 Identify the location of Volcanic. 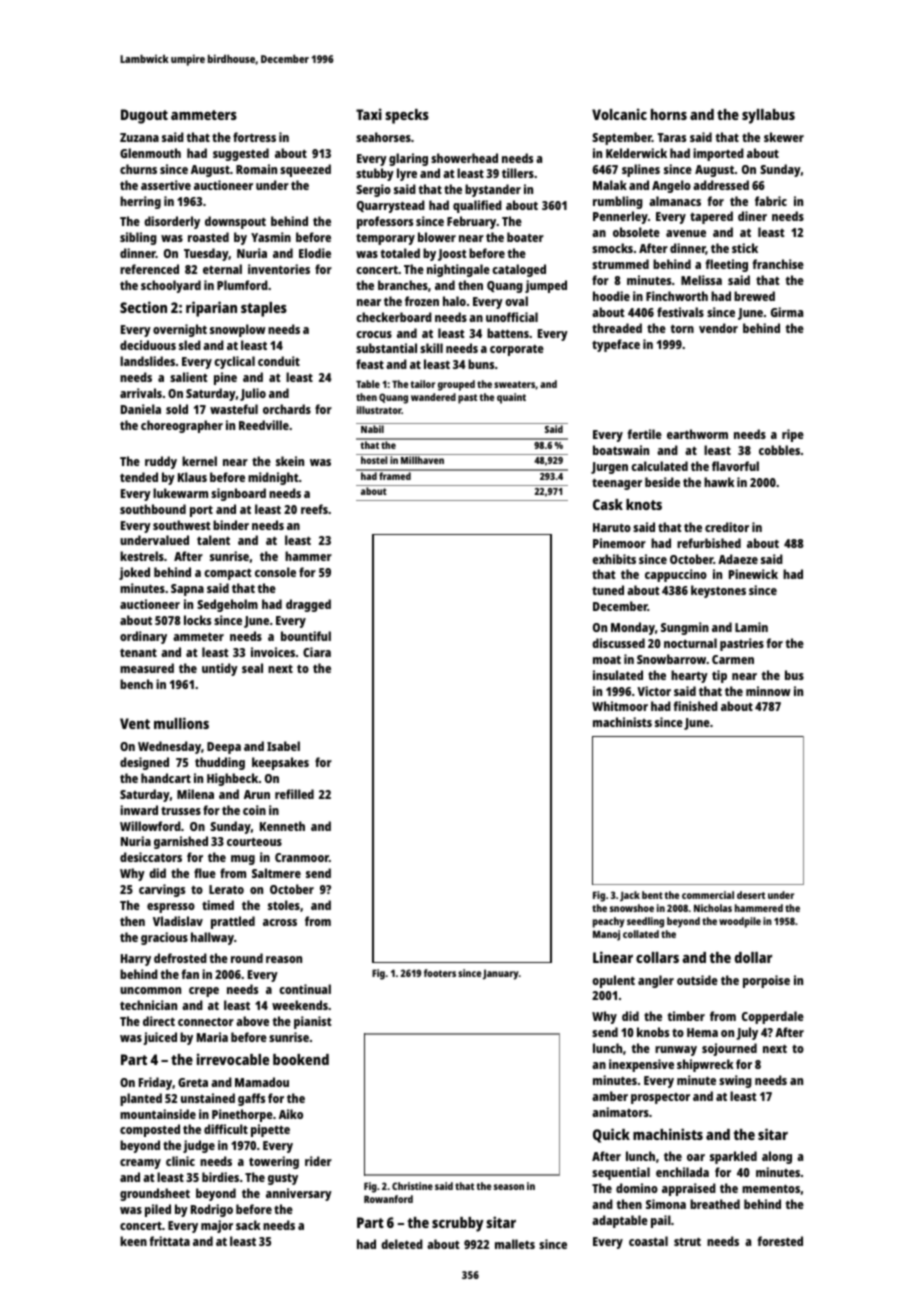
(619, 114).
